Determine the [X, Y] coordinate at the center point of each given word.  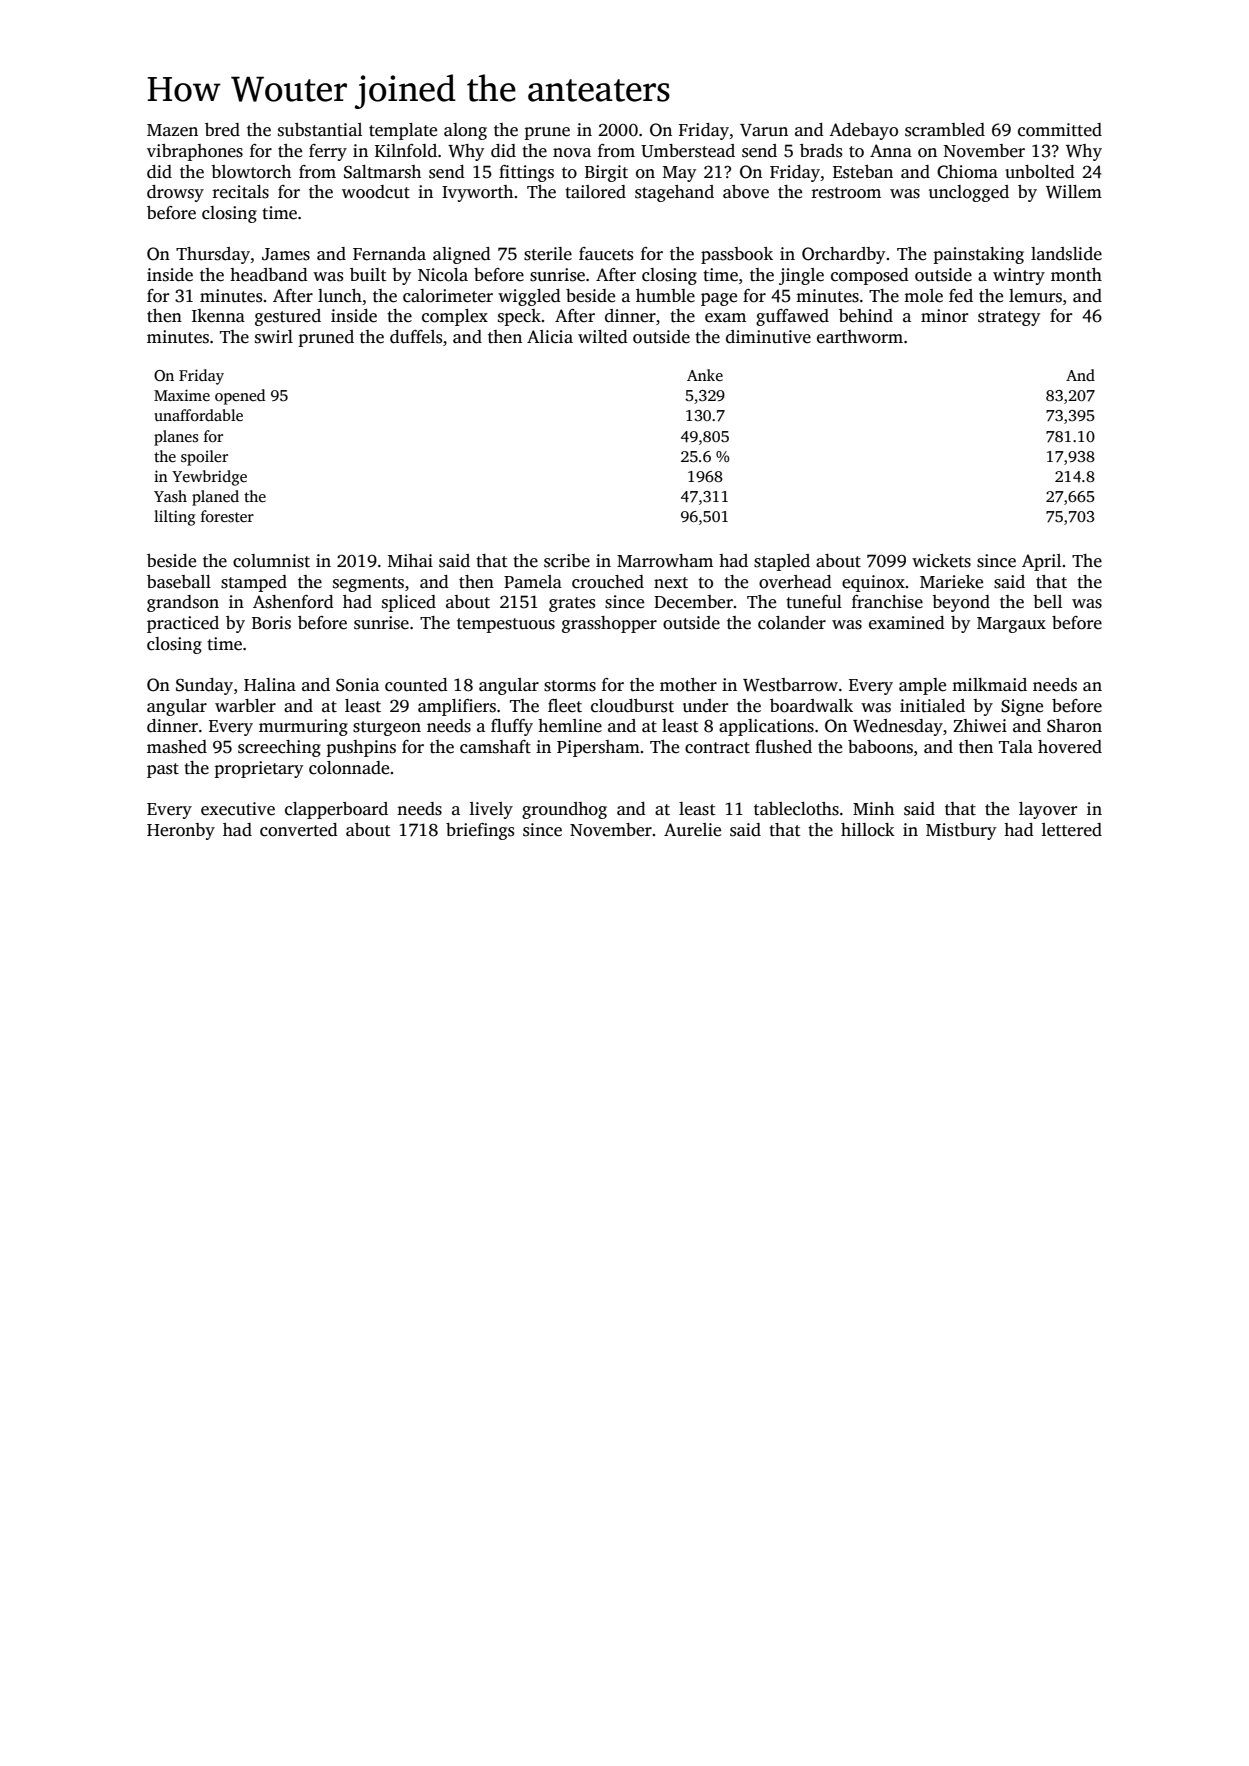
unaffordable [198, 415]
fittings [526, 173]
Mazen [172, 130]
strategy [1009, 318]
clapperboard [336, 810]
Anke [705, 375]
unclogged [969, 193]
